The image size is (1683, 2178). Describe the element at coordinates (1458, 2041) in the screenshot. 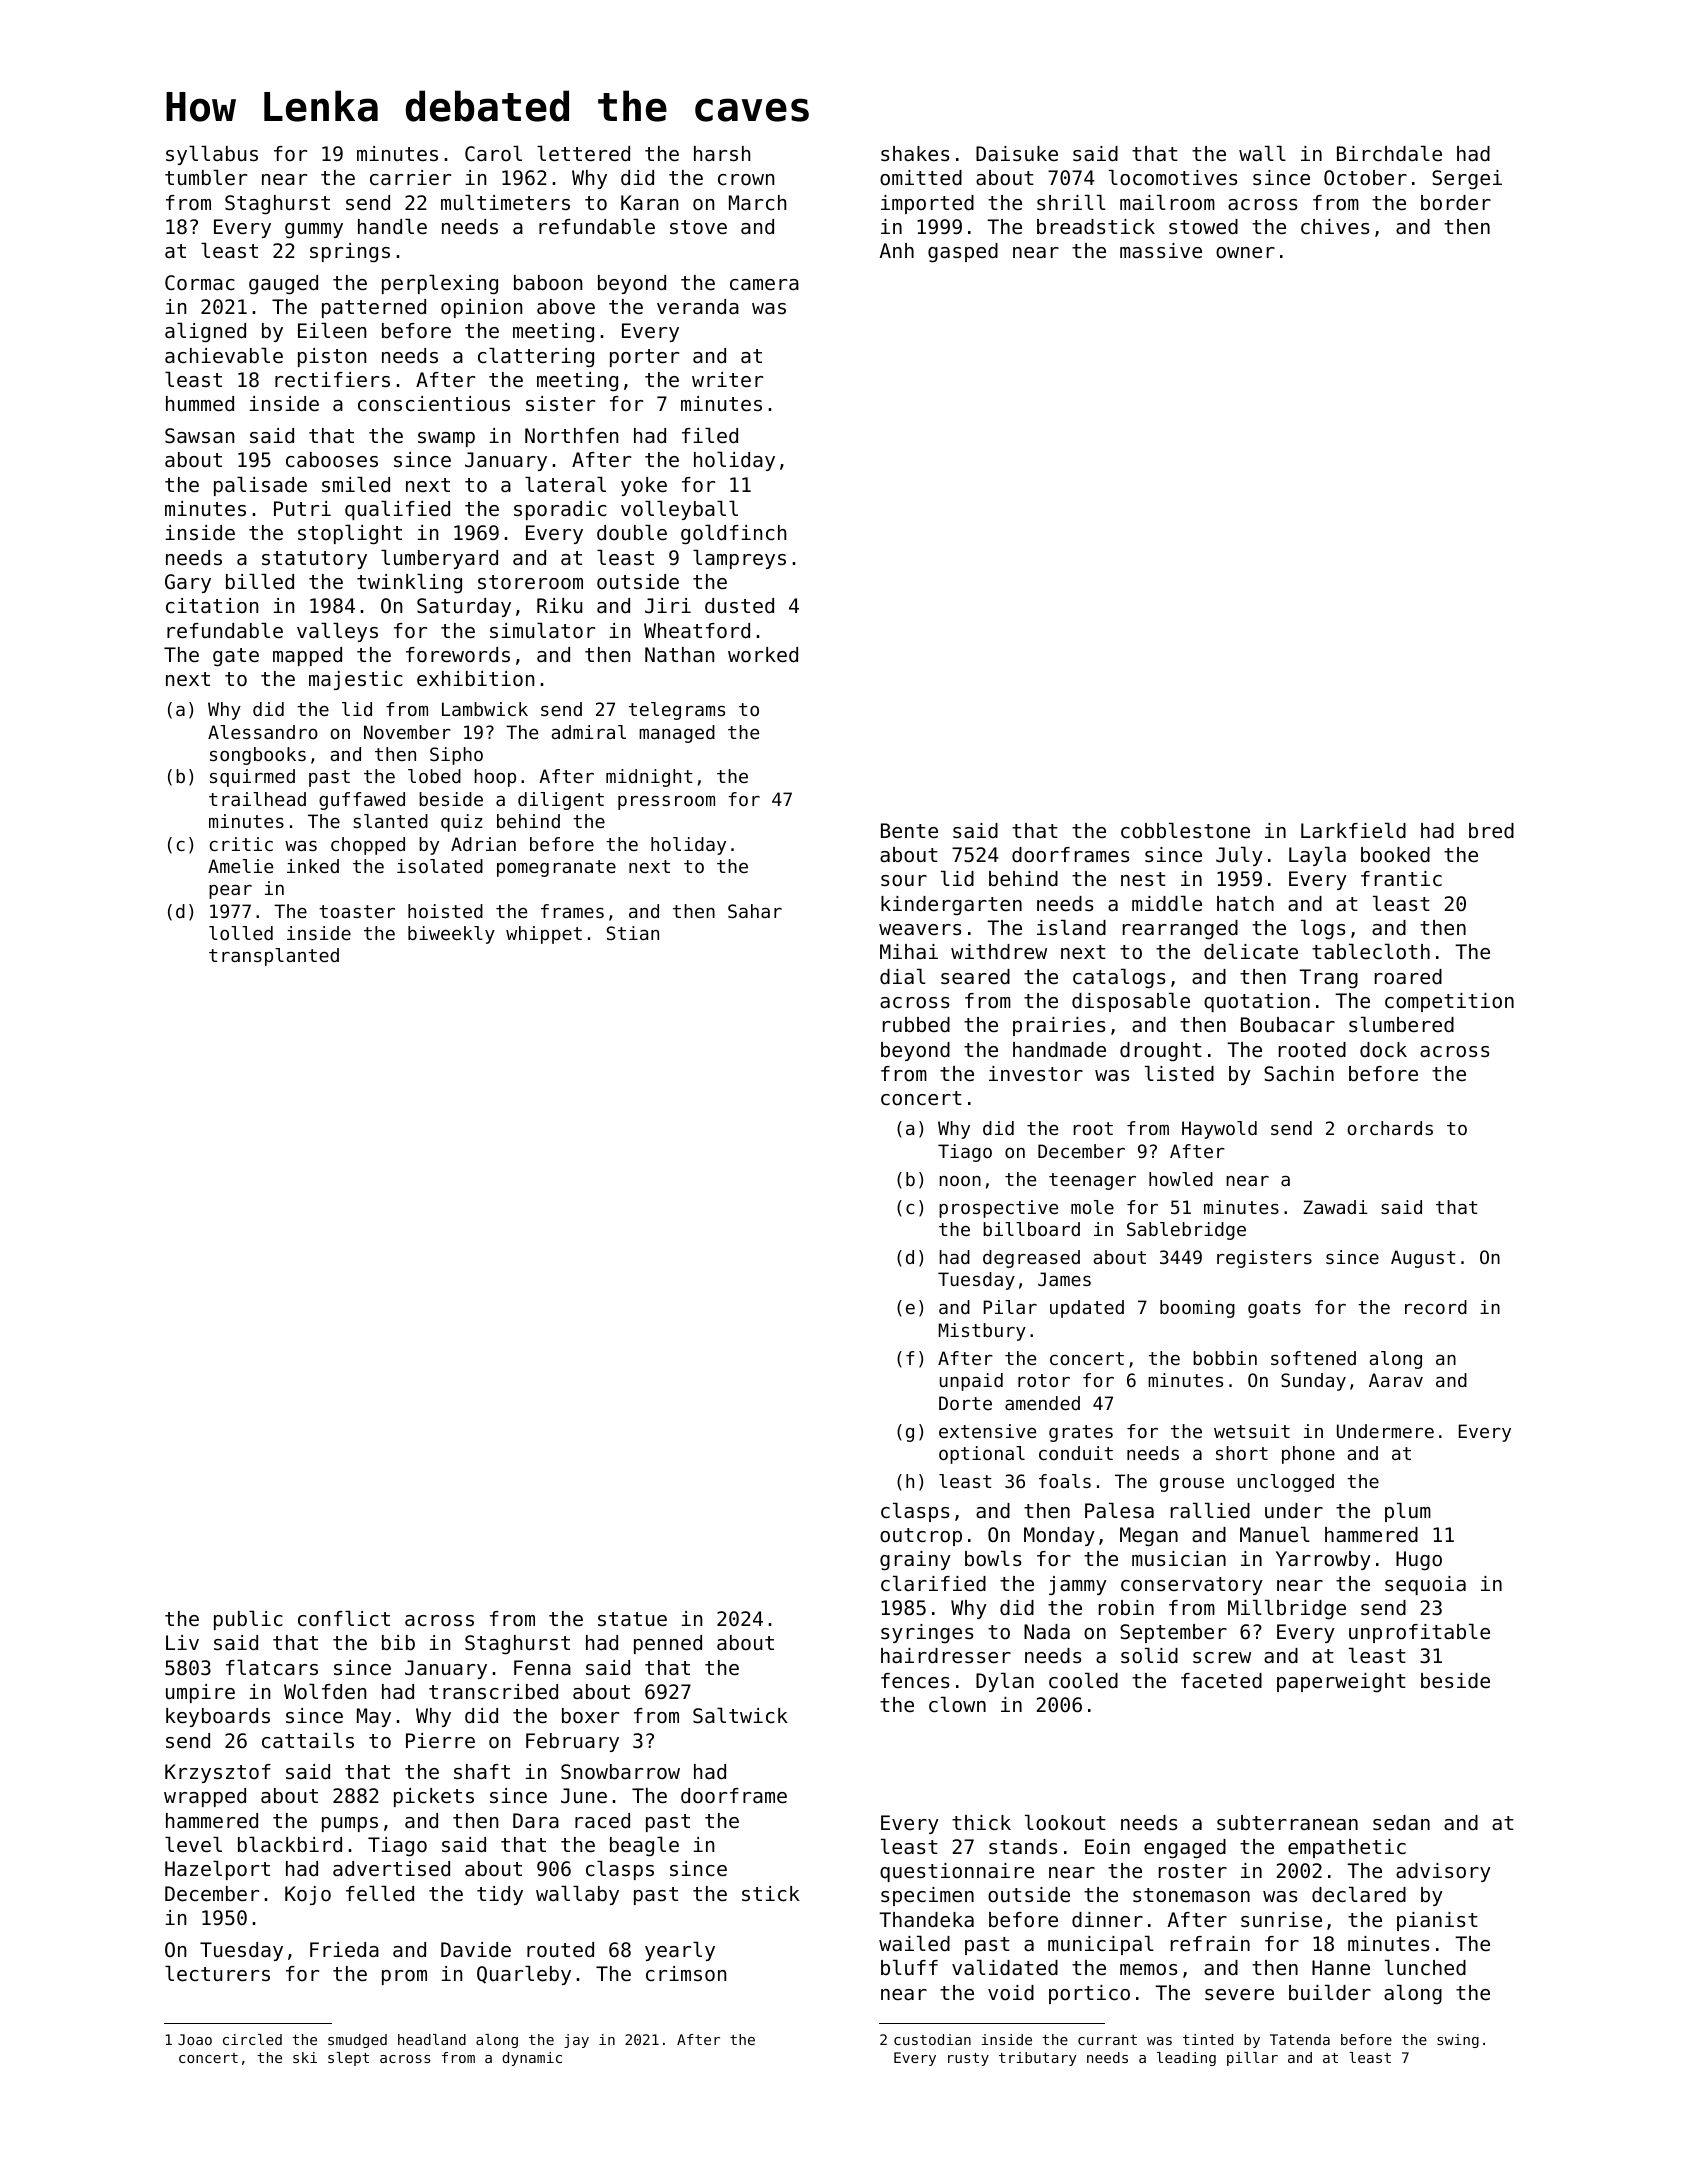

I see `swing` at that location.
